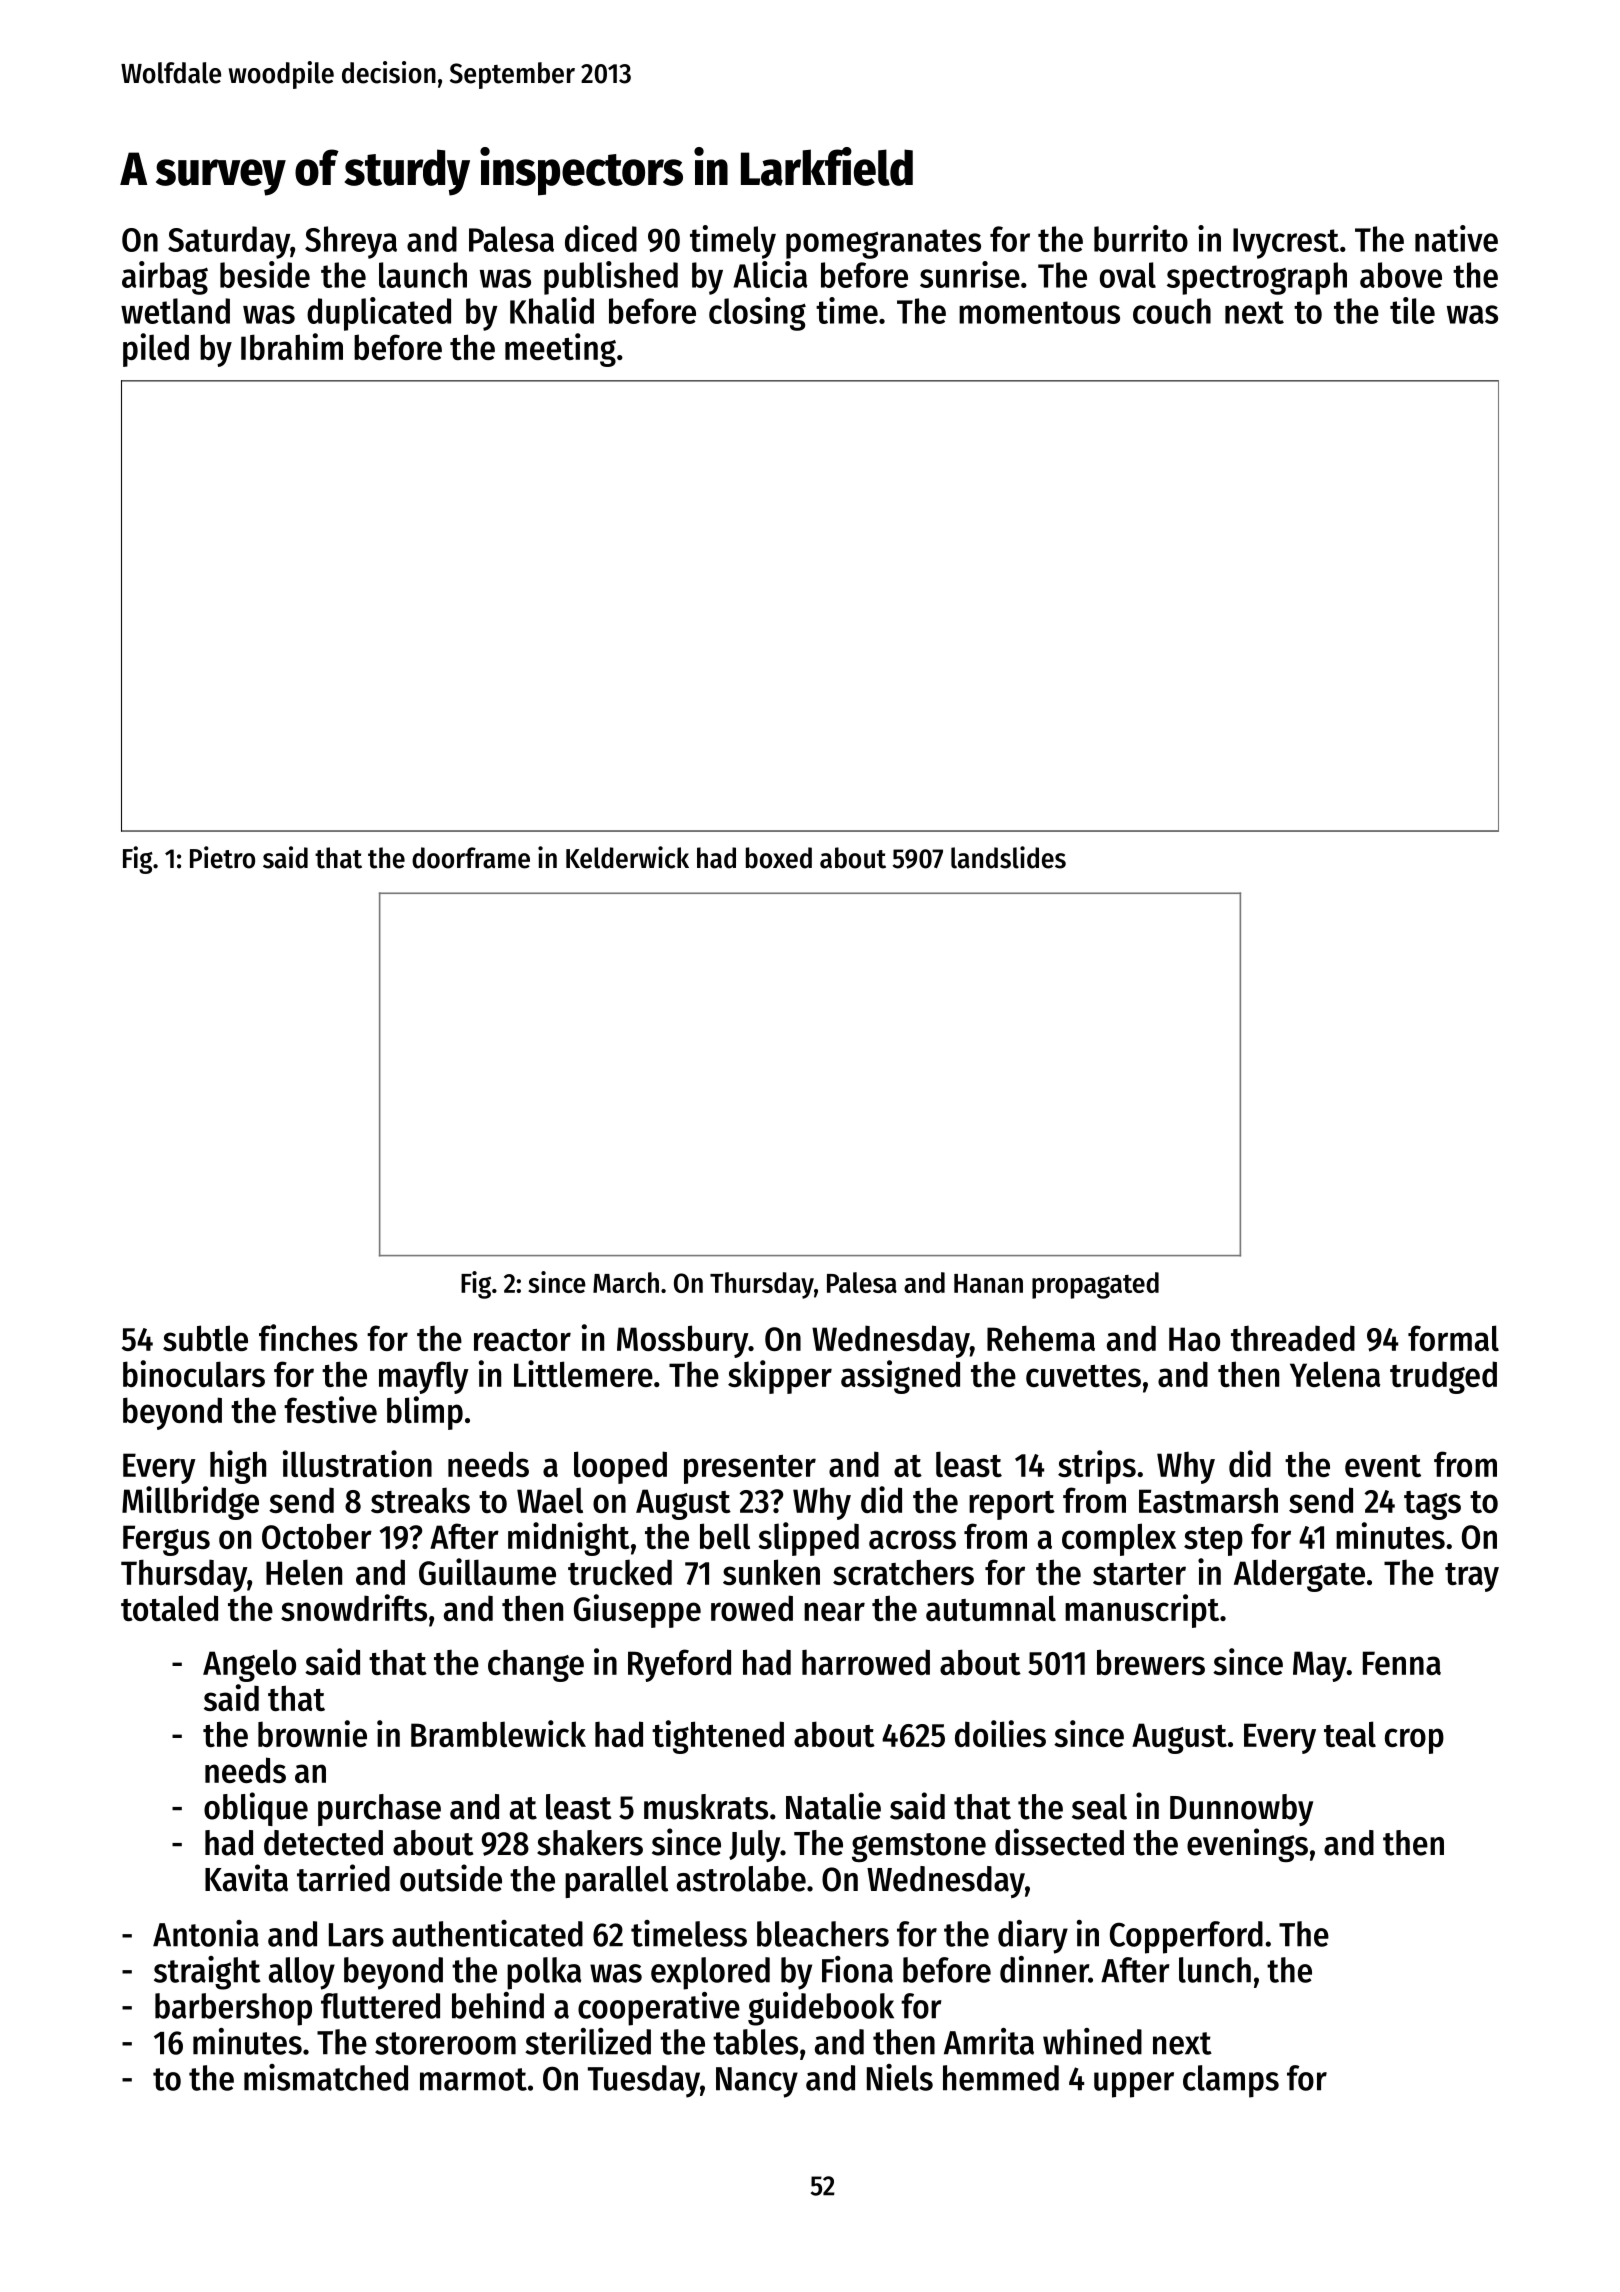 The height and width of the screenshot is (2292, 1620). I want to click on Tuesday, so click(644, 2081).
